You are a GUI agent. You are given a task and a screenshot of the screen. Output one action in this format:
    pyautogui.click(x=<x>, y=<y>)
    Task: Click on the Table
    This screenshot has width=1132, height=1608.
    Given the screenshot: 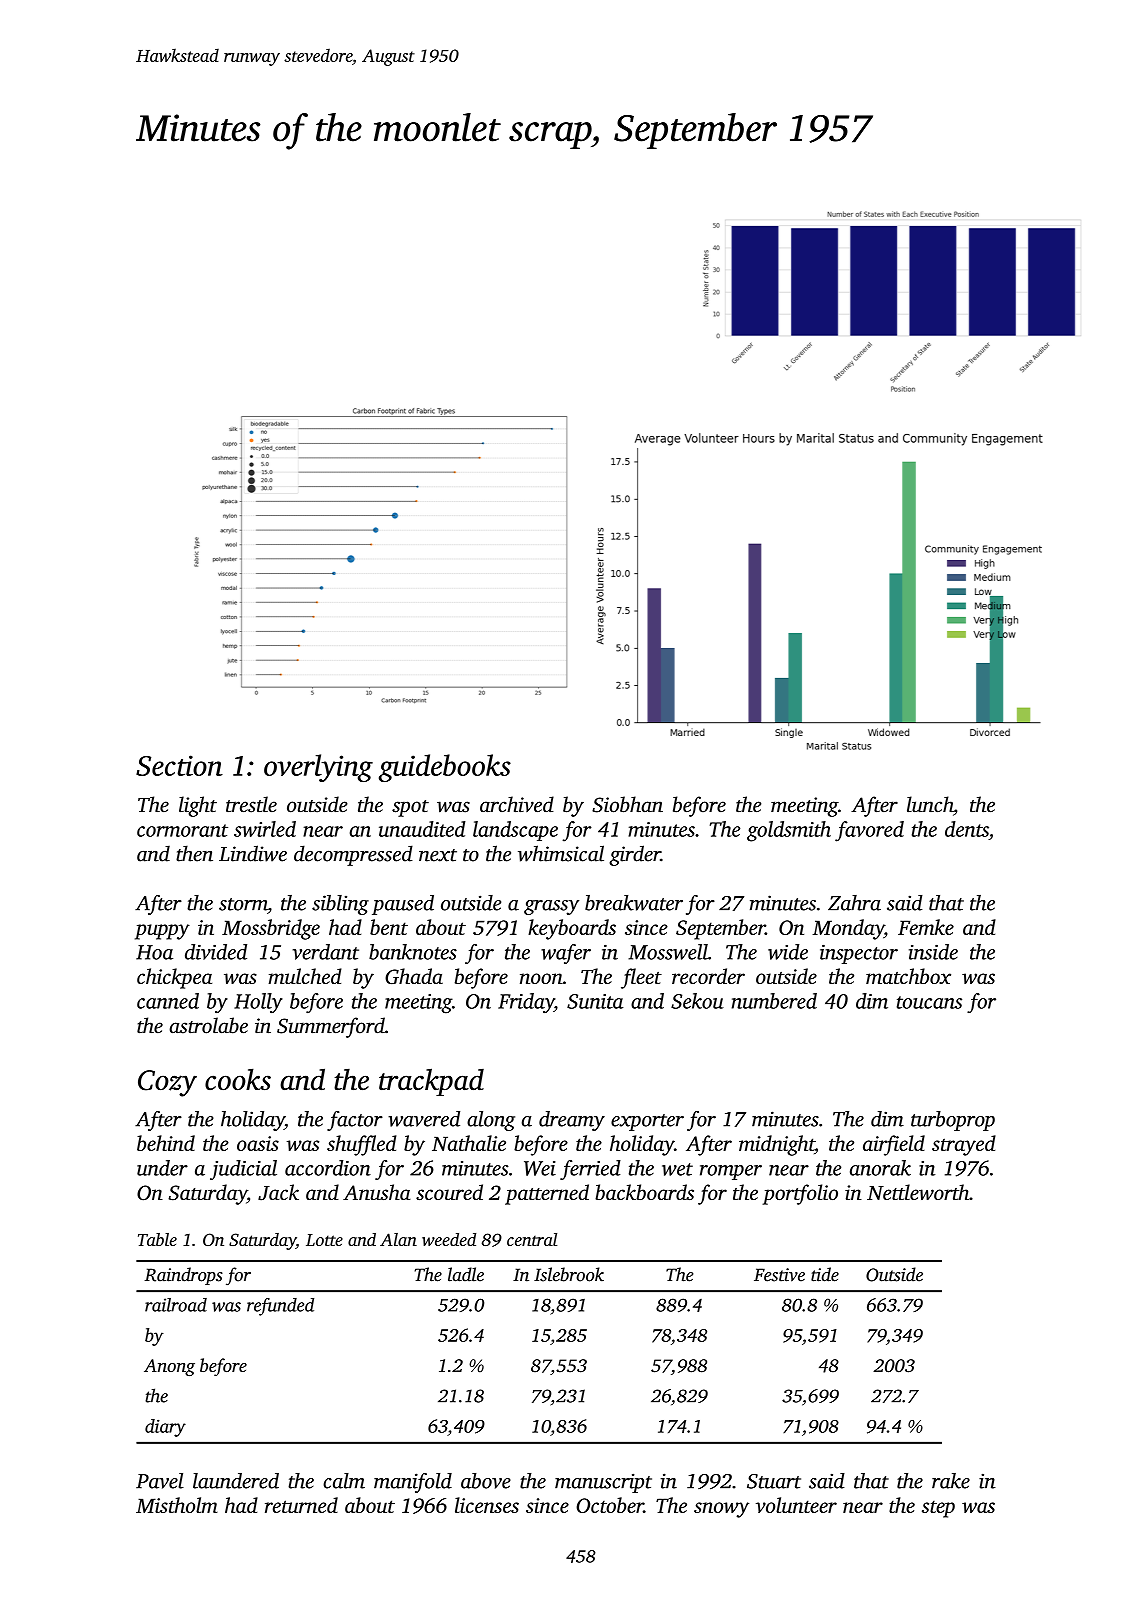 What is the action you would take?
    pyautogui.click(x=157, y=1239)
